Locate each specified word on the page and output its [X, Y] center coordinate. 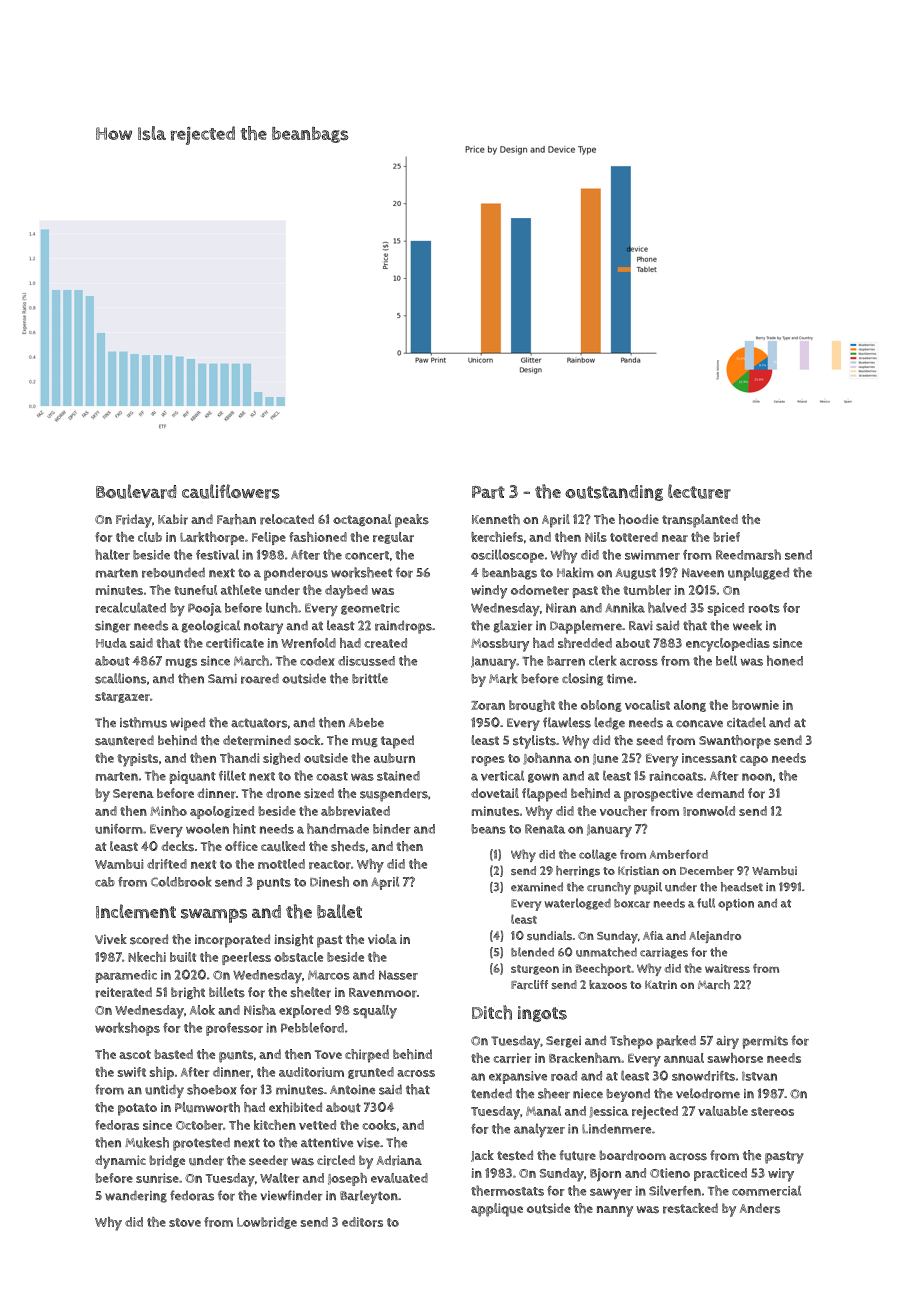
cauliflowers [231, 491]
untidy [164, 1091]
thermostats [507, 1190]
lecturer [699, 491]
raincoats [676, 776]
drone [283, 793]
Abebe [366, 723]
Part [488, 492]
